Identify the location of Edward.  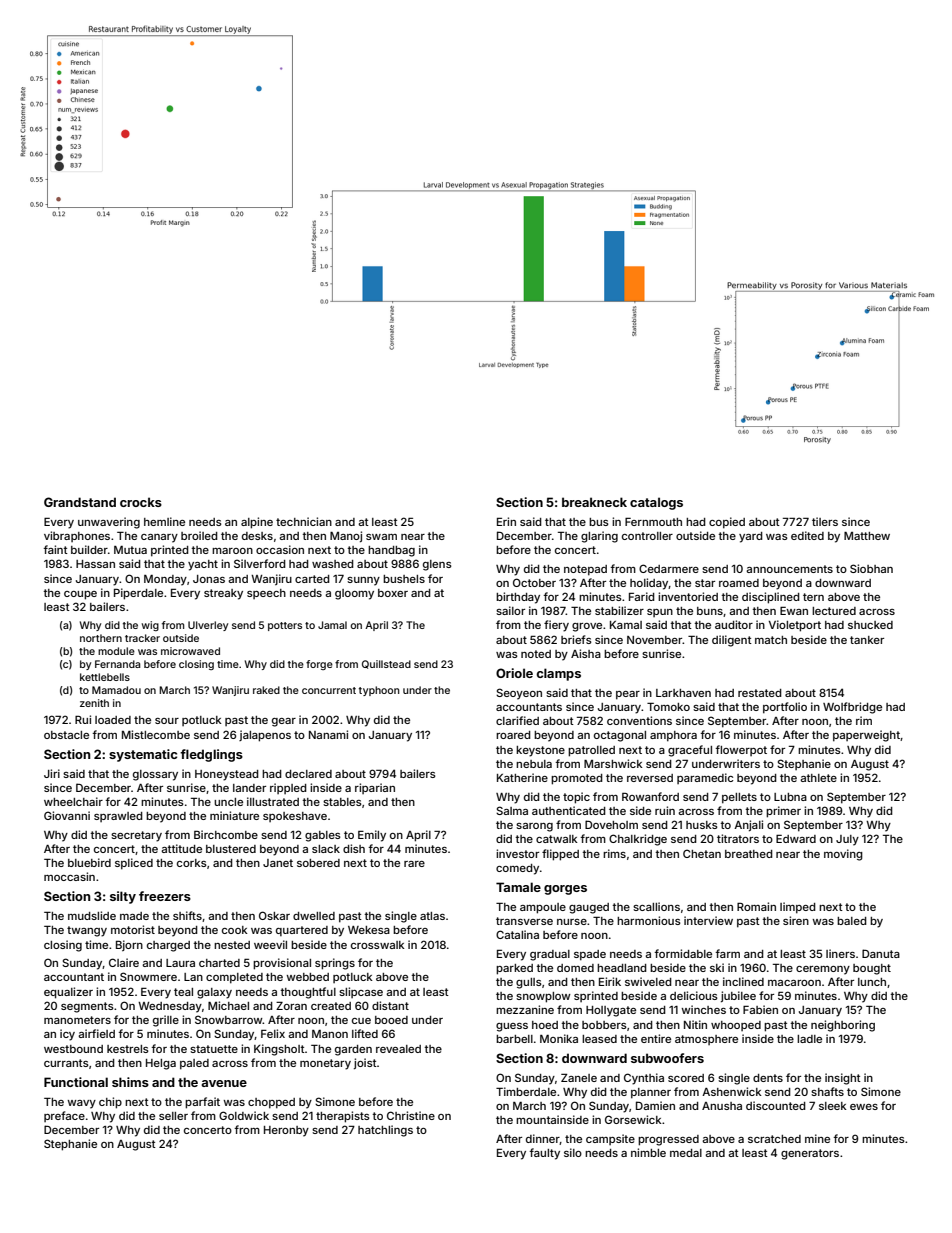
(796, 838).
